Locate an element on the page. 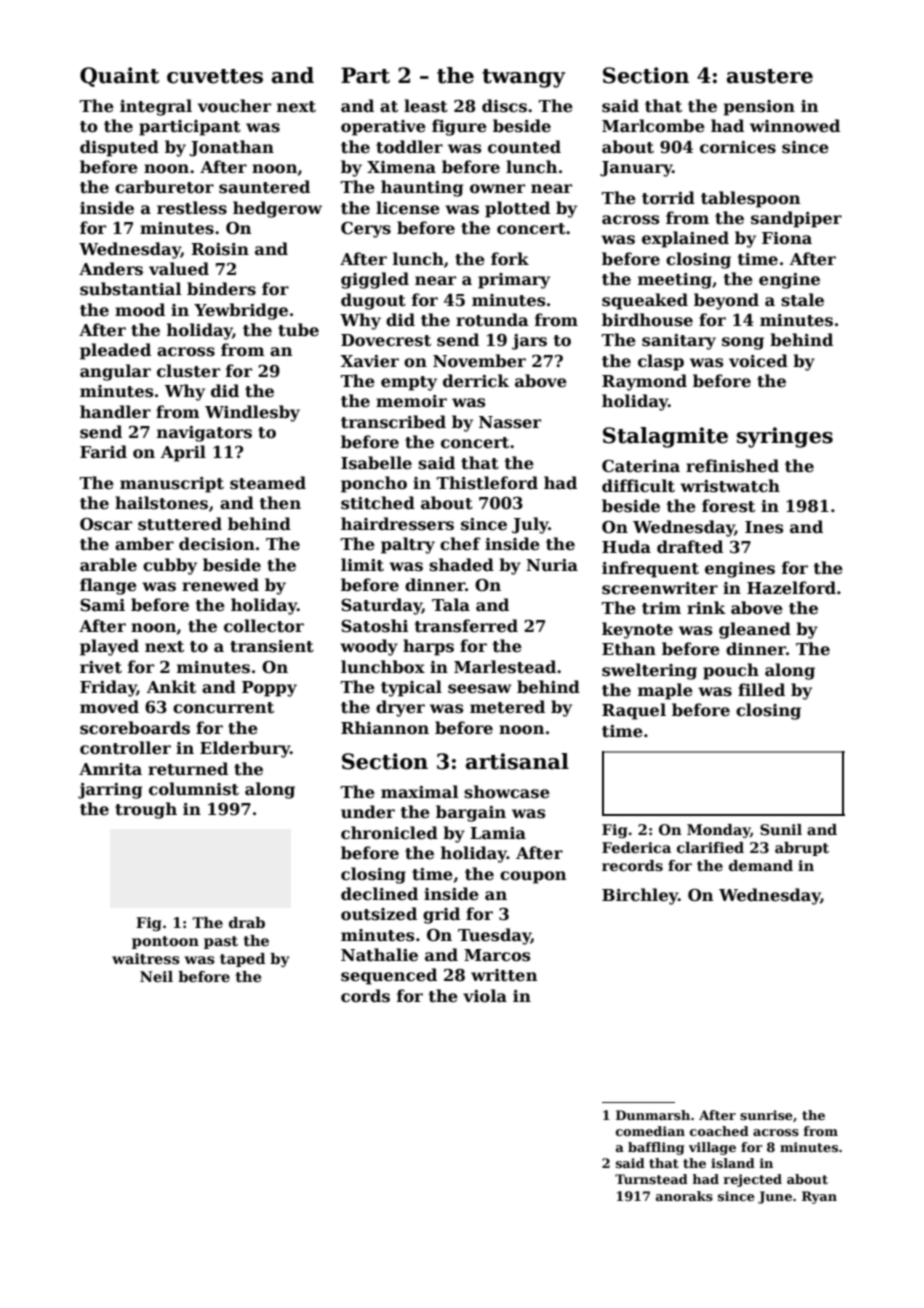  primary is located at coordinates (514, 281).
